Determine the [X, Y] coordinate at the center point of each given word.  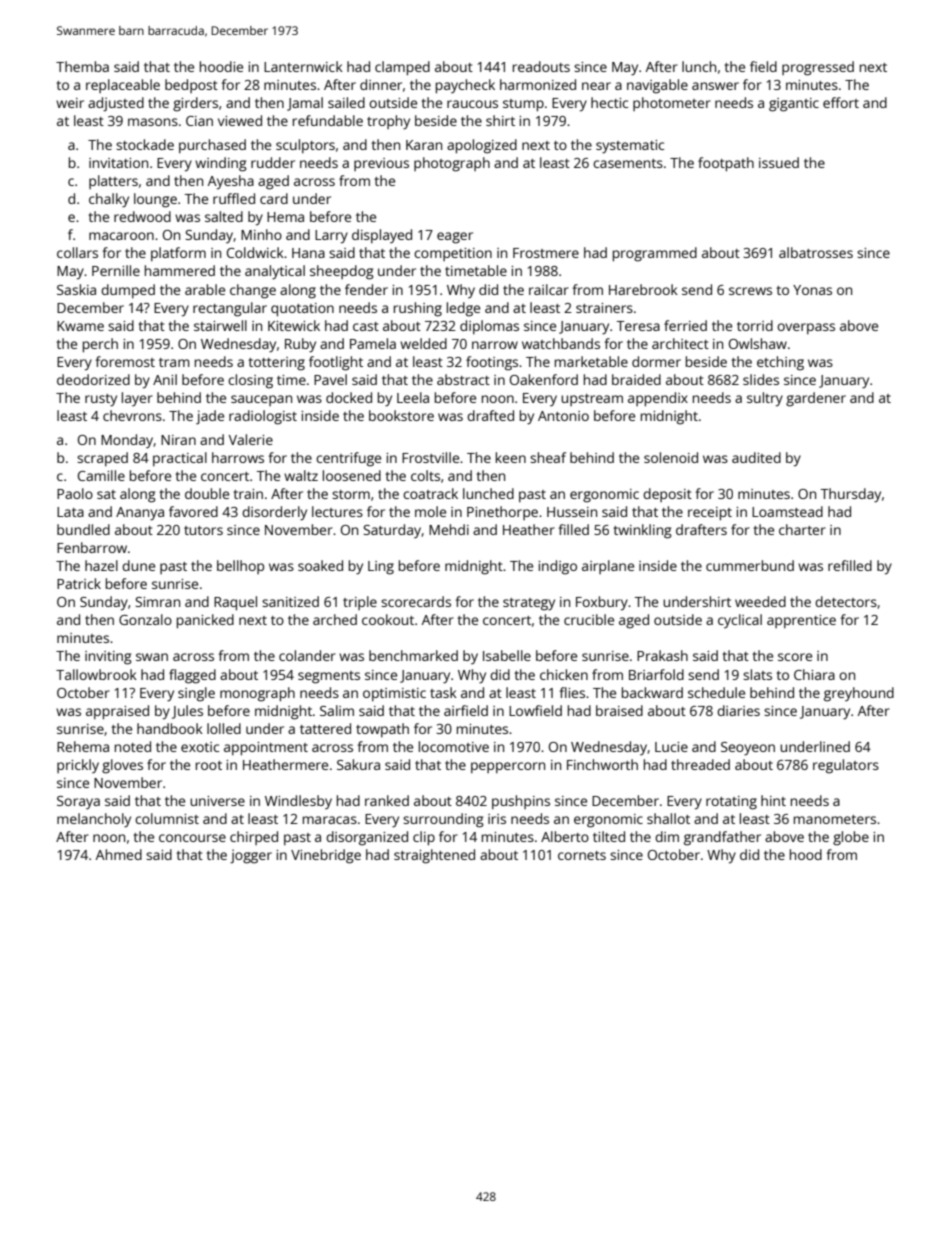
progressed [818, 68]
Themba [82, 66]
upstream [592, 400]
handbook [170, 728]
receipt [710, 514]
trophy [388, 122]
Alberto [565, 836]
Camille [101, 475]
